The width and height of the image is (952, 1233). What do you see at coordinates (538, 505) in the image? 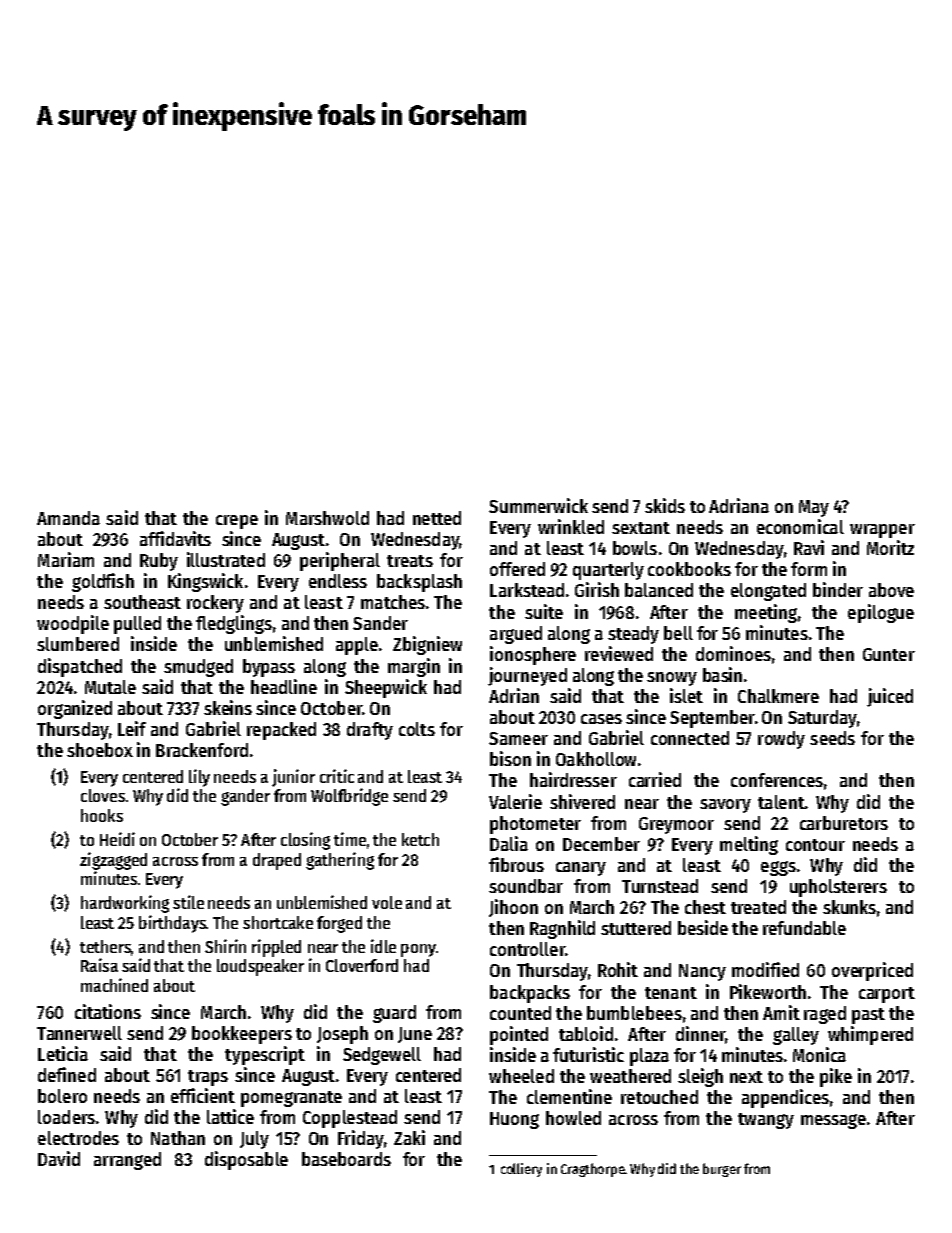
I see `Summerwick` at bounding box center [538, 505].
